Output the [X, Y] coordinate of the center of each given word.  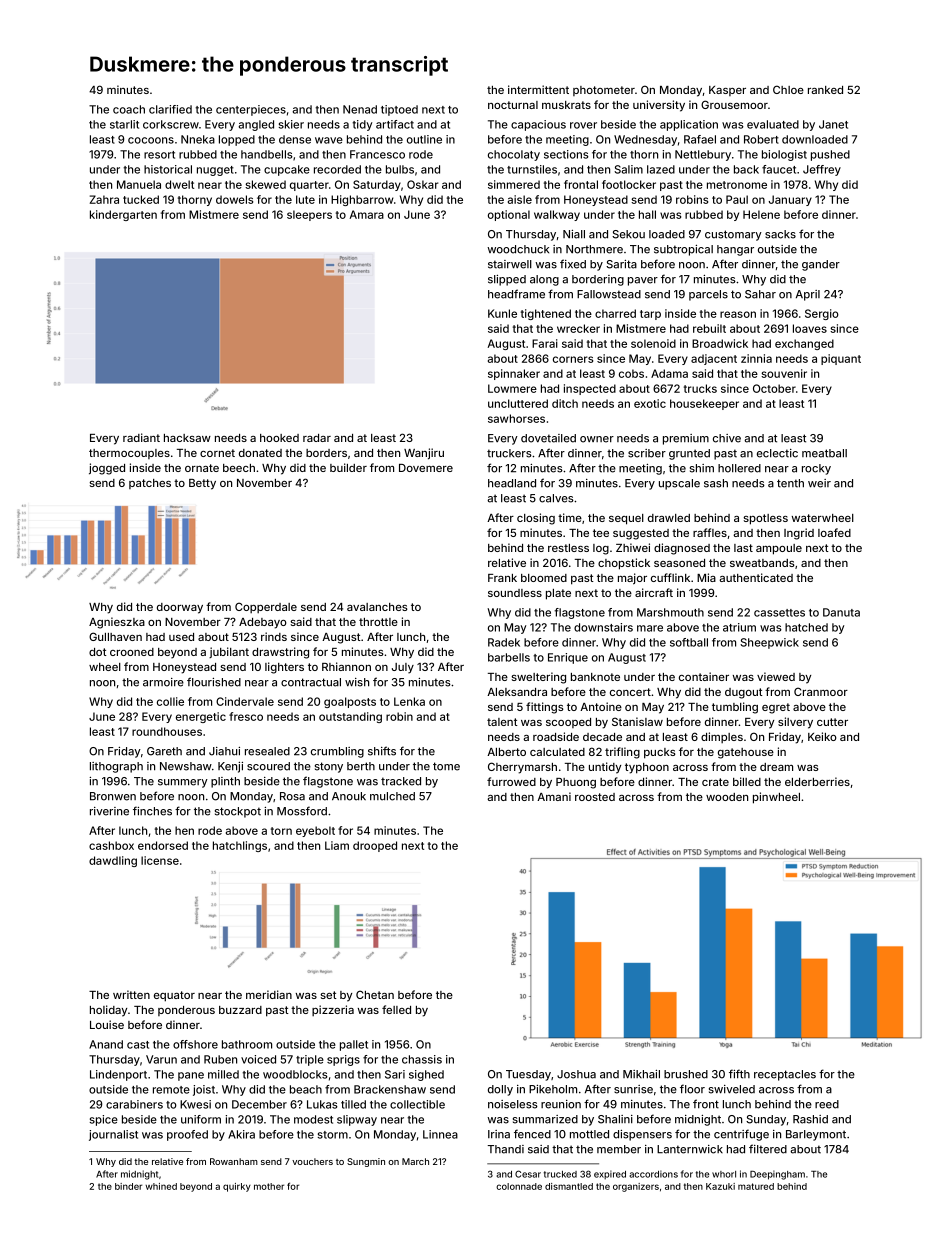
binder [128, 1186]
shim [702, 468]
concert [630, 692]
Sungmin [366, 1162]
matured [756, 1186]
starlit [124, 124]
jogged [107, 469]
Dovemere [426, 468]
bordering [598, 280]
